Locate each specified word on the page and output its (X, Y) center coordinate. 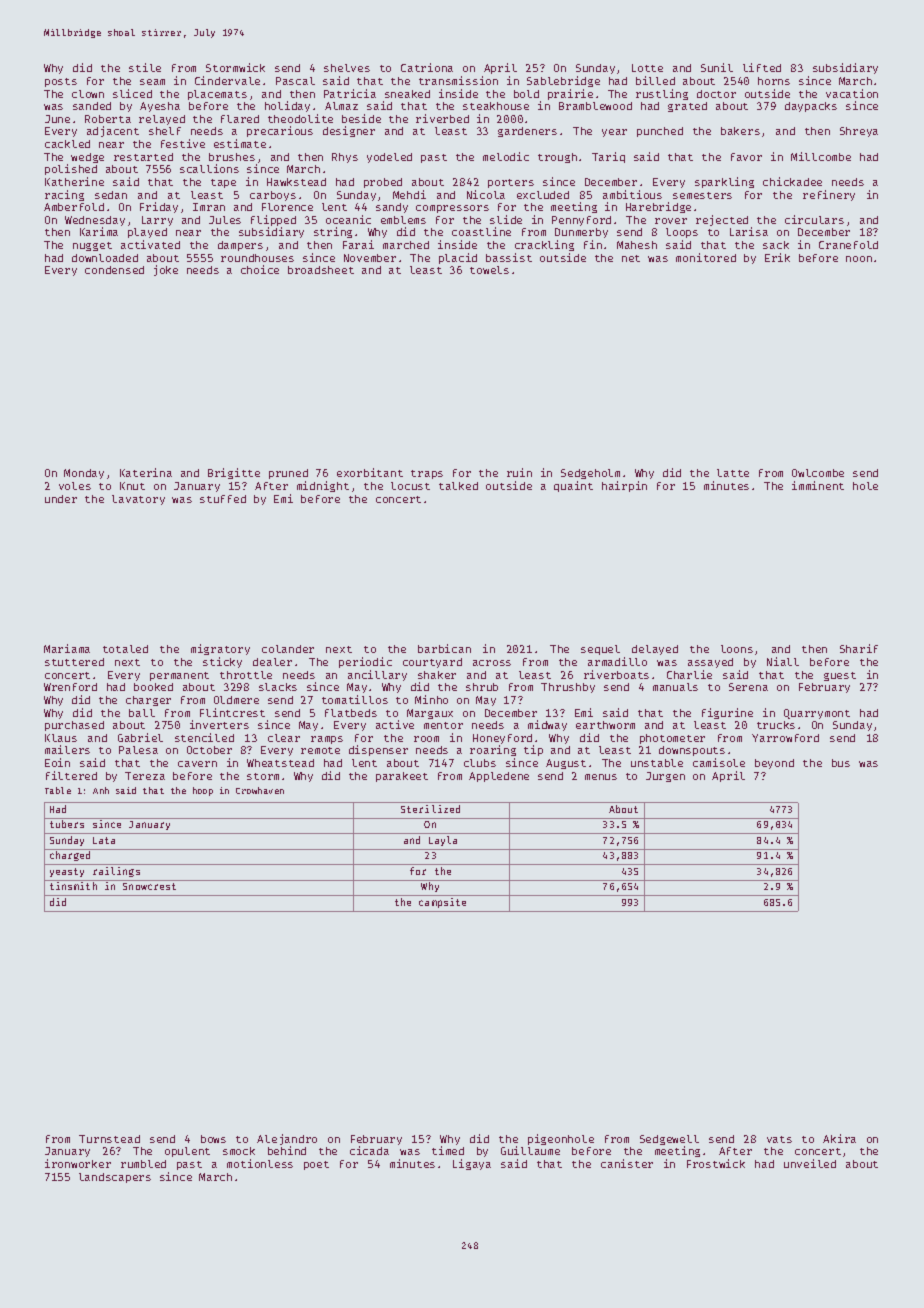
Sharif (859, 648)
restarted (143, 157)
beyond (774, 764)
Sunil (717, 67)
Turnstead (109, 1139)
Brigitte (234, 473)
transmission (458, 80)
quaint (573, 486)
